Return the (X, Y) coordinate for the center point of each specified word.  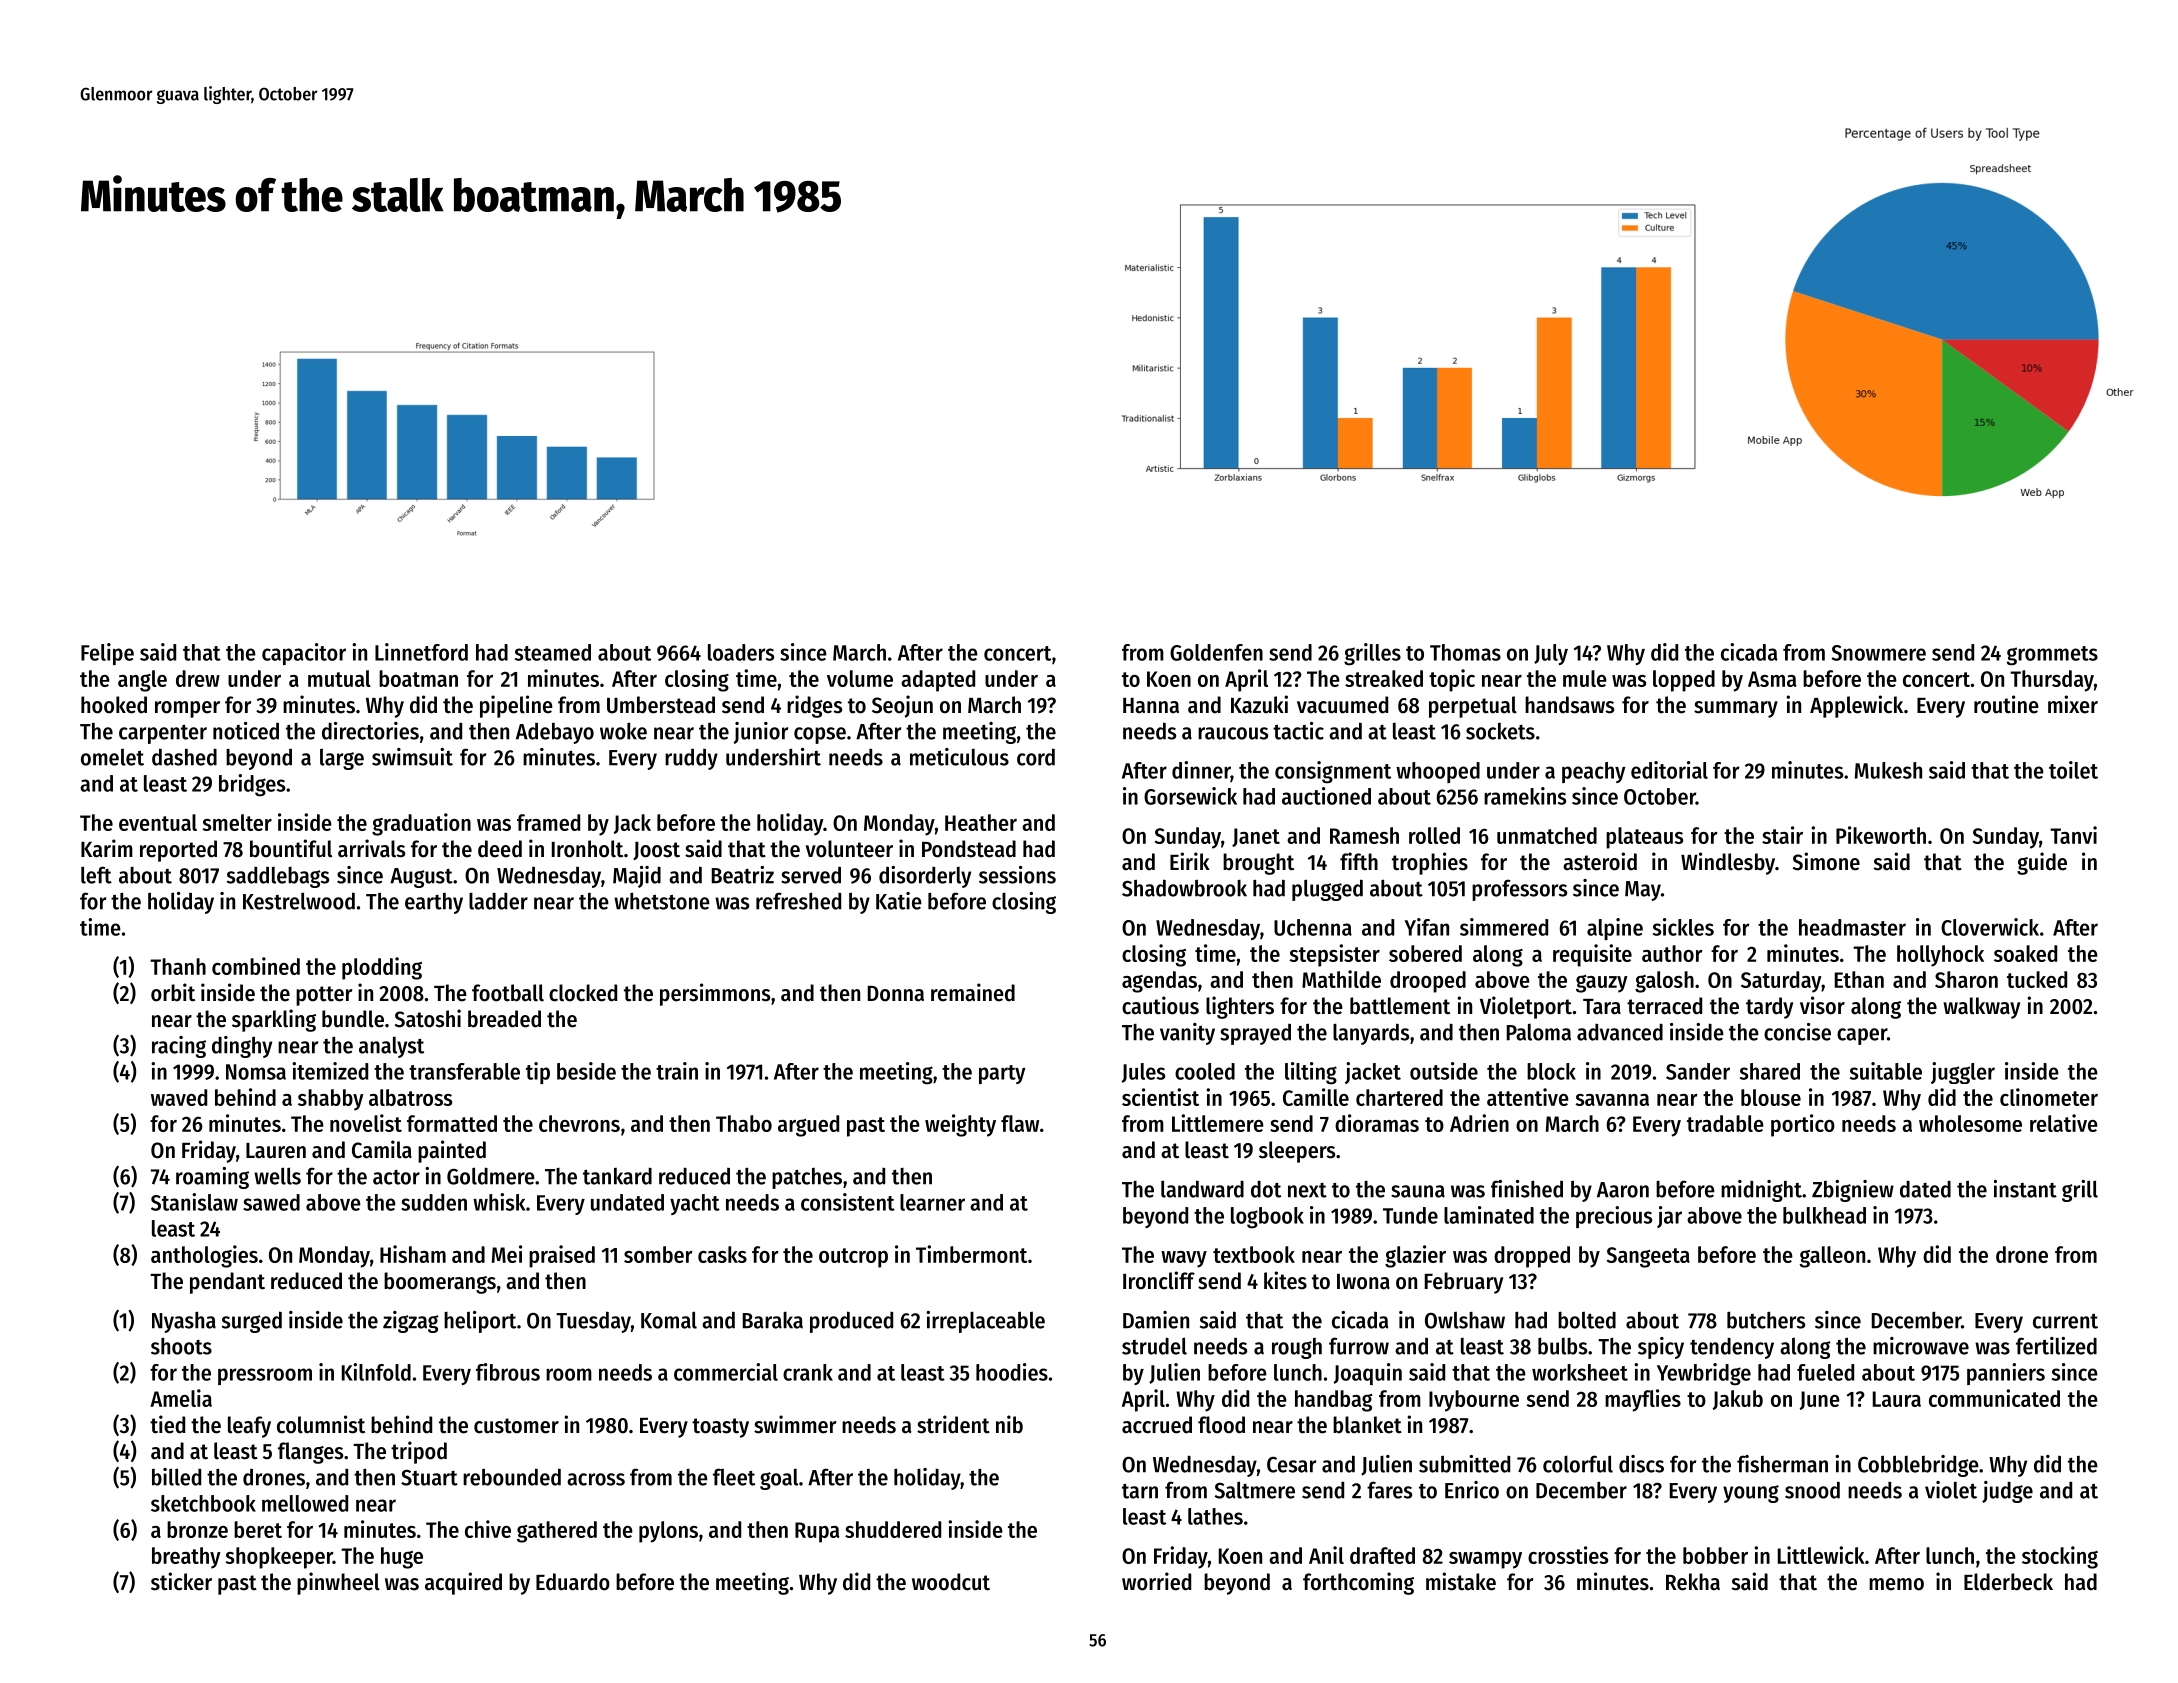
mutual (339, 678)
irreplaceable (985, 1322)
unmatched (1547, 835)
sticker (181, 1581)
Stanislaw (194, 1202)
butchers (1766, 1320)
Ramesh (1364, 835)
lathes (1215, 1516)
